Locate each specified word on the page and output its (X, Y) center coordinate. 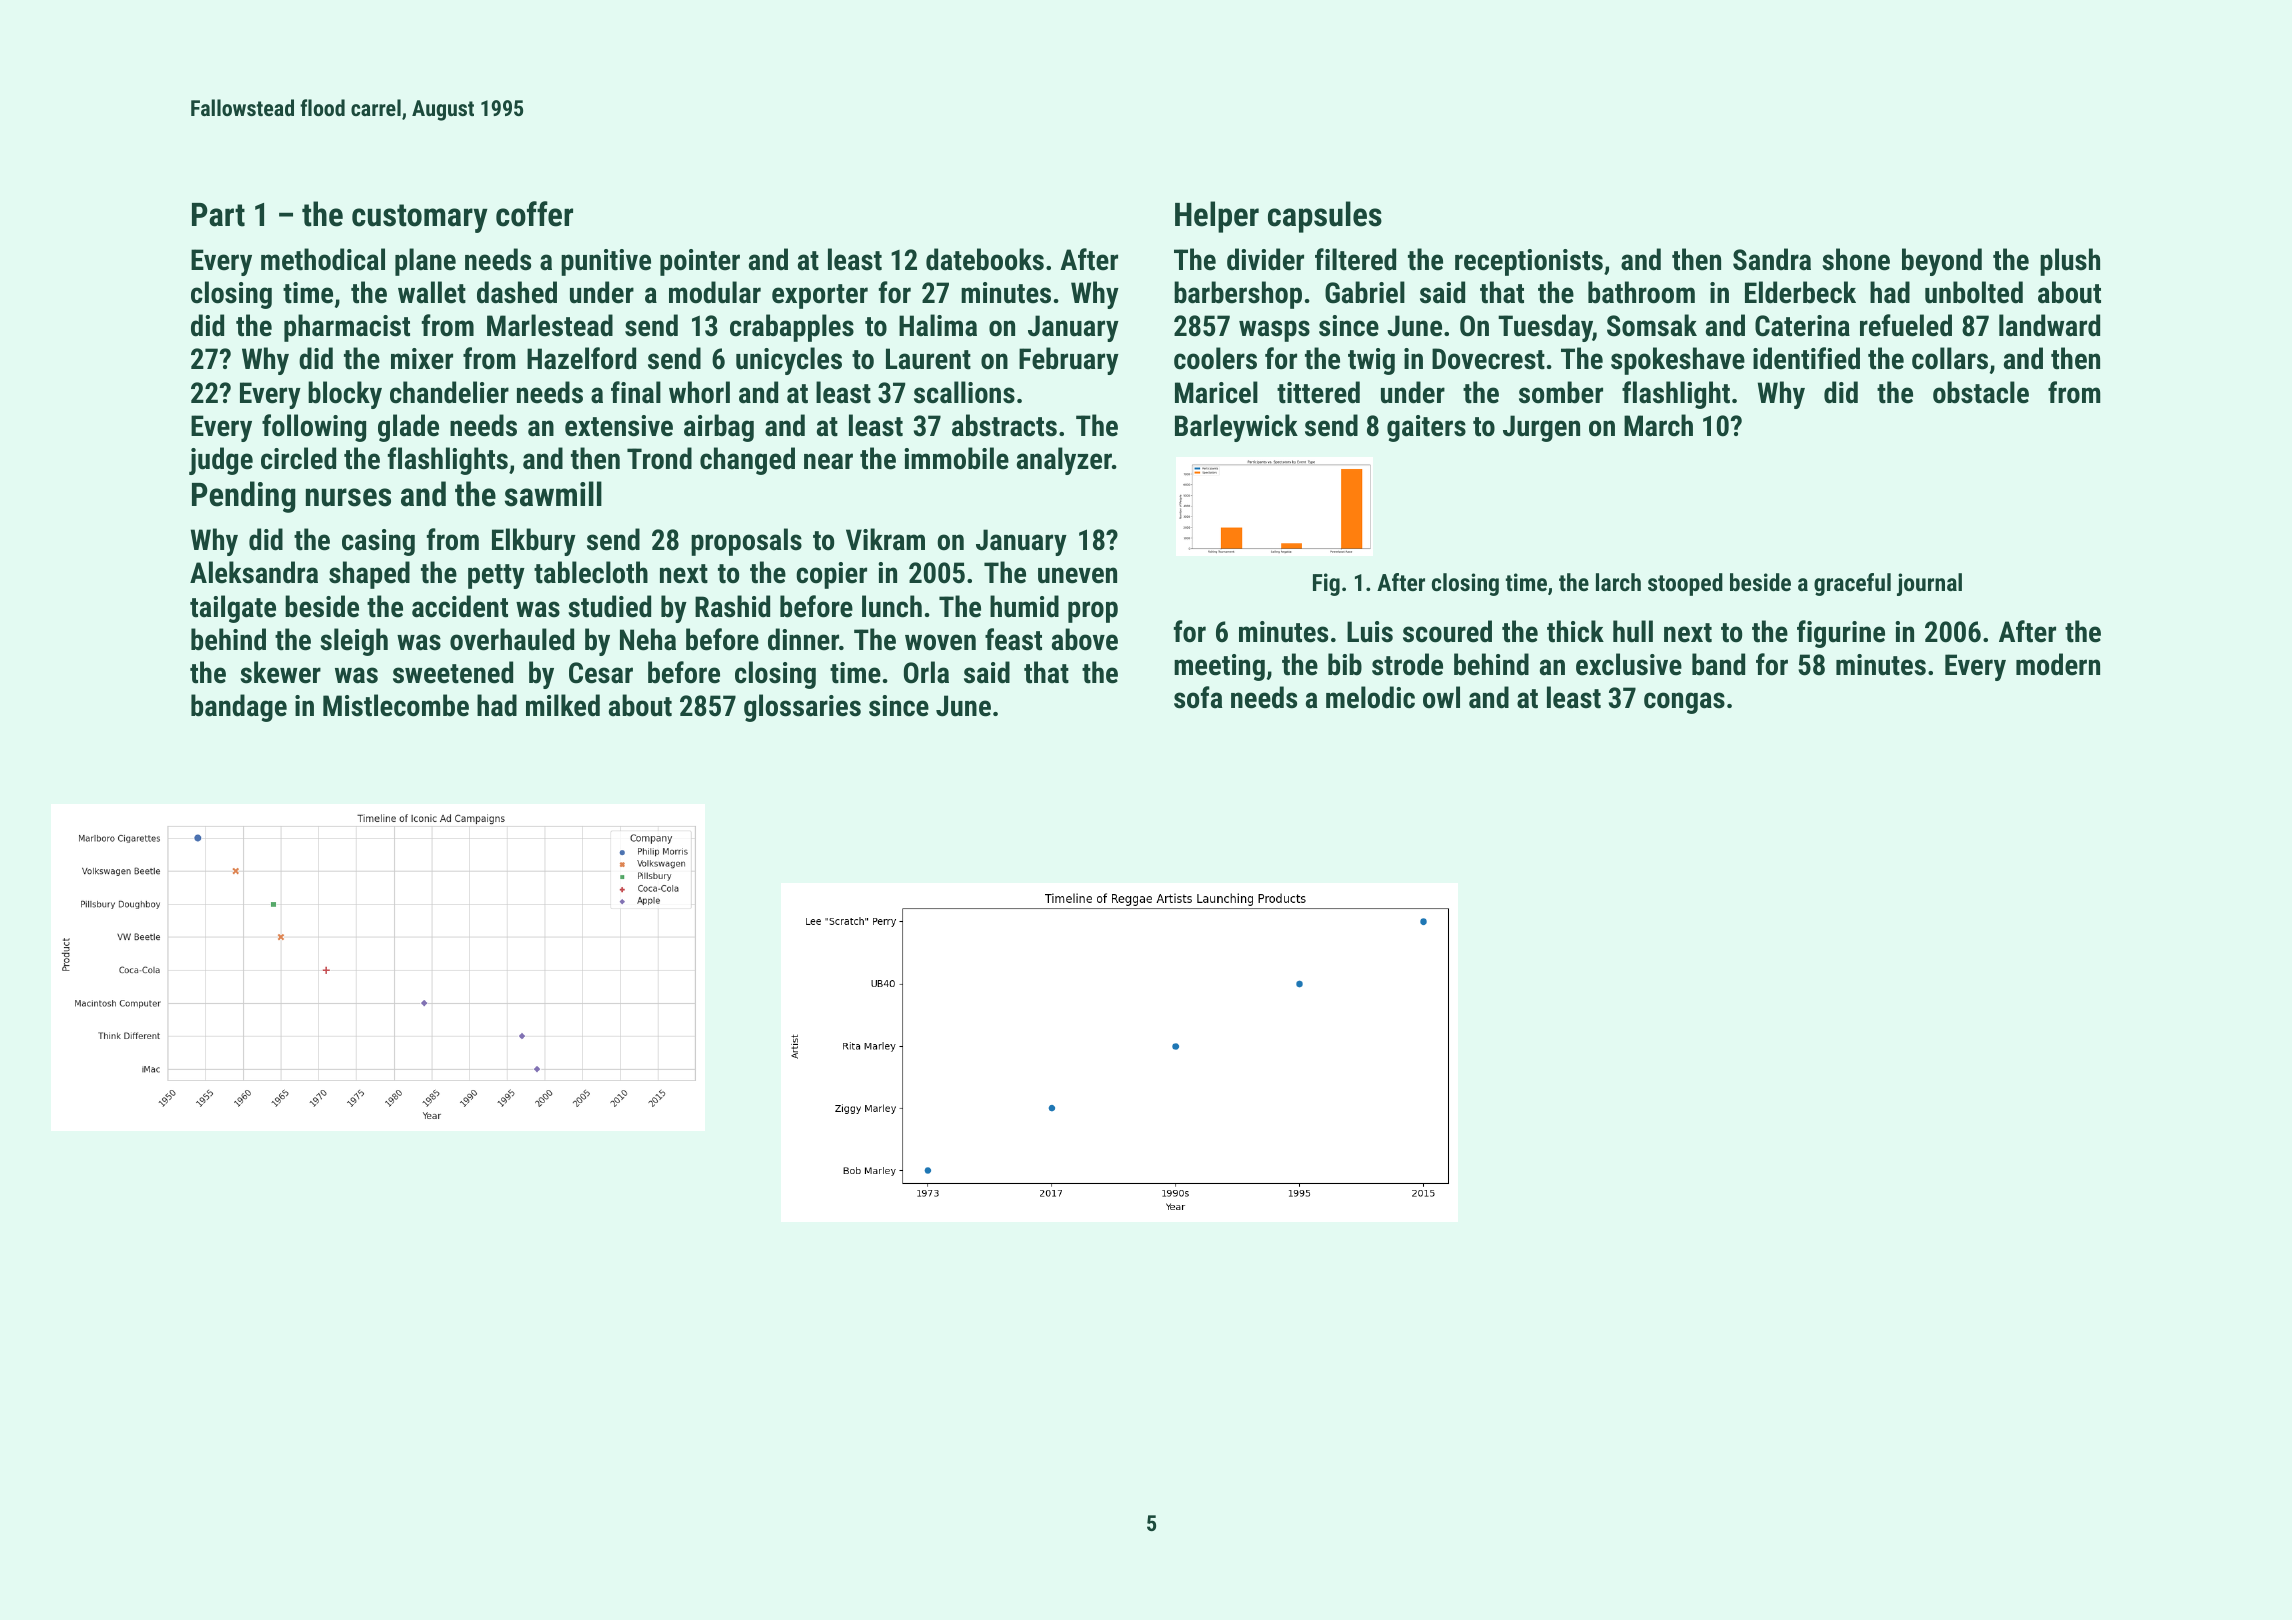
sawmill (553, 494)
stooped (1685, 584)
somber (1561, 392)
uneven (1077, 575)
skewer (280, 672)
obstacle (1981, 392)
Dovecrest (1488, 359)
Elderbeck (1800, 292)
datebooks (985, 259)
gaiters (1426, 428)
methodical (323, 259)
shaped (369, 575)
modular (715, 292)
